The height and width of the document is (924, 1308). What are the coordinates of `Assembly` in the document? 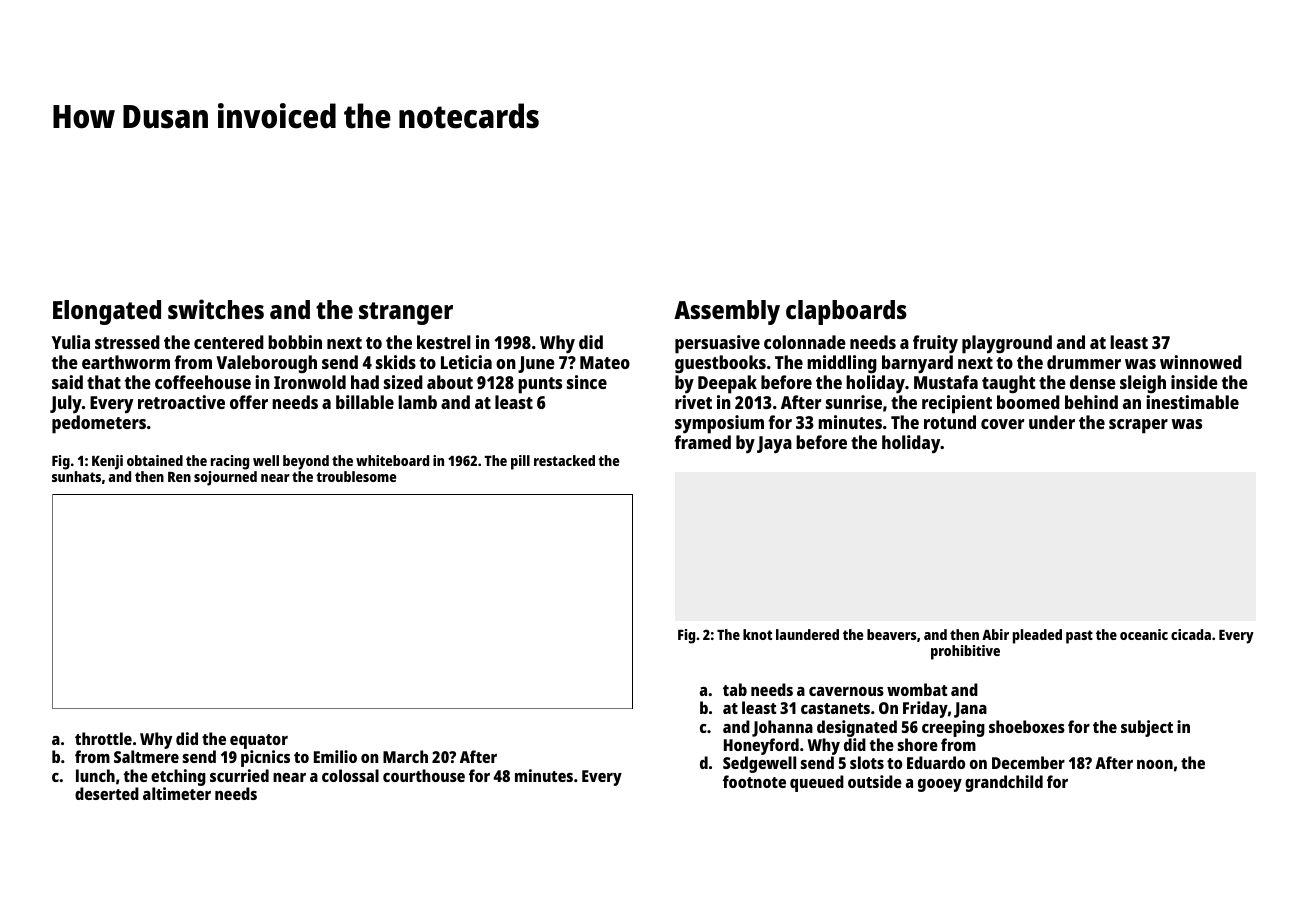 It's located at (727, 312).
